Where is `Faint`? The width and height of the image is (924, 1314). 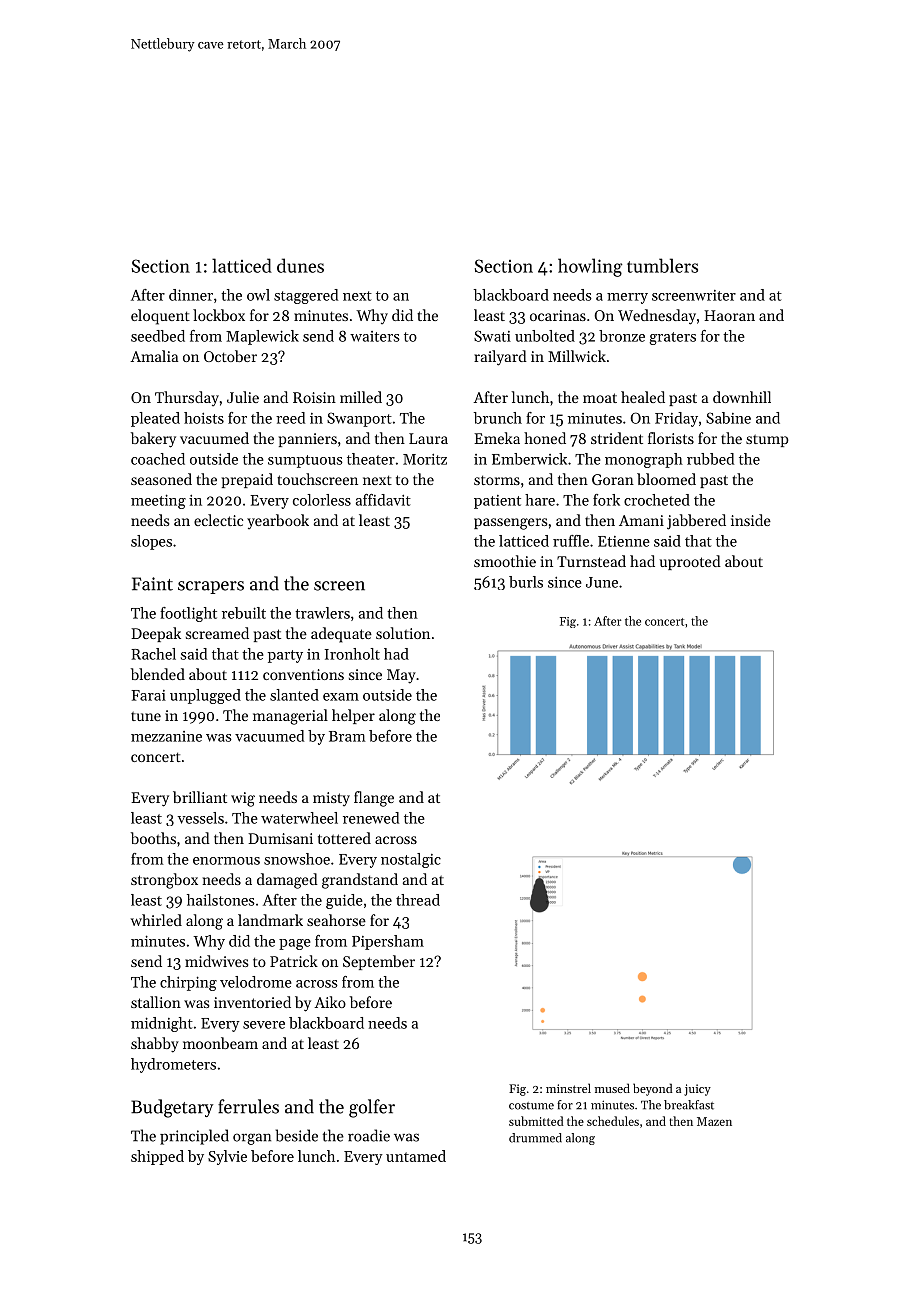 Faint is located at coordinates (152, 584).
